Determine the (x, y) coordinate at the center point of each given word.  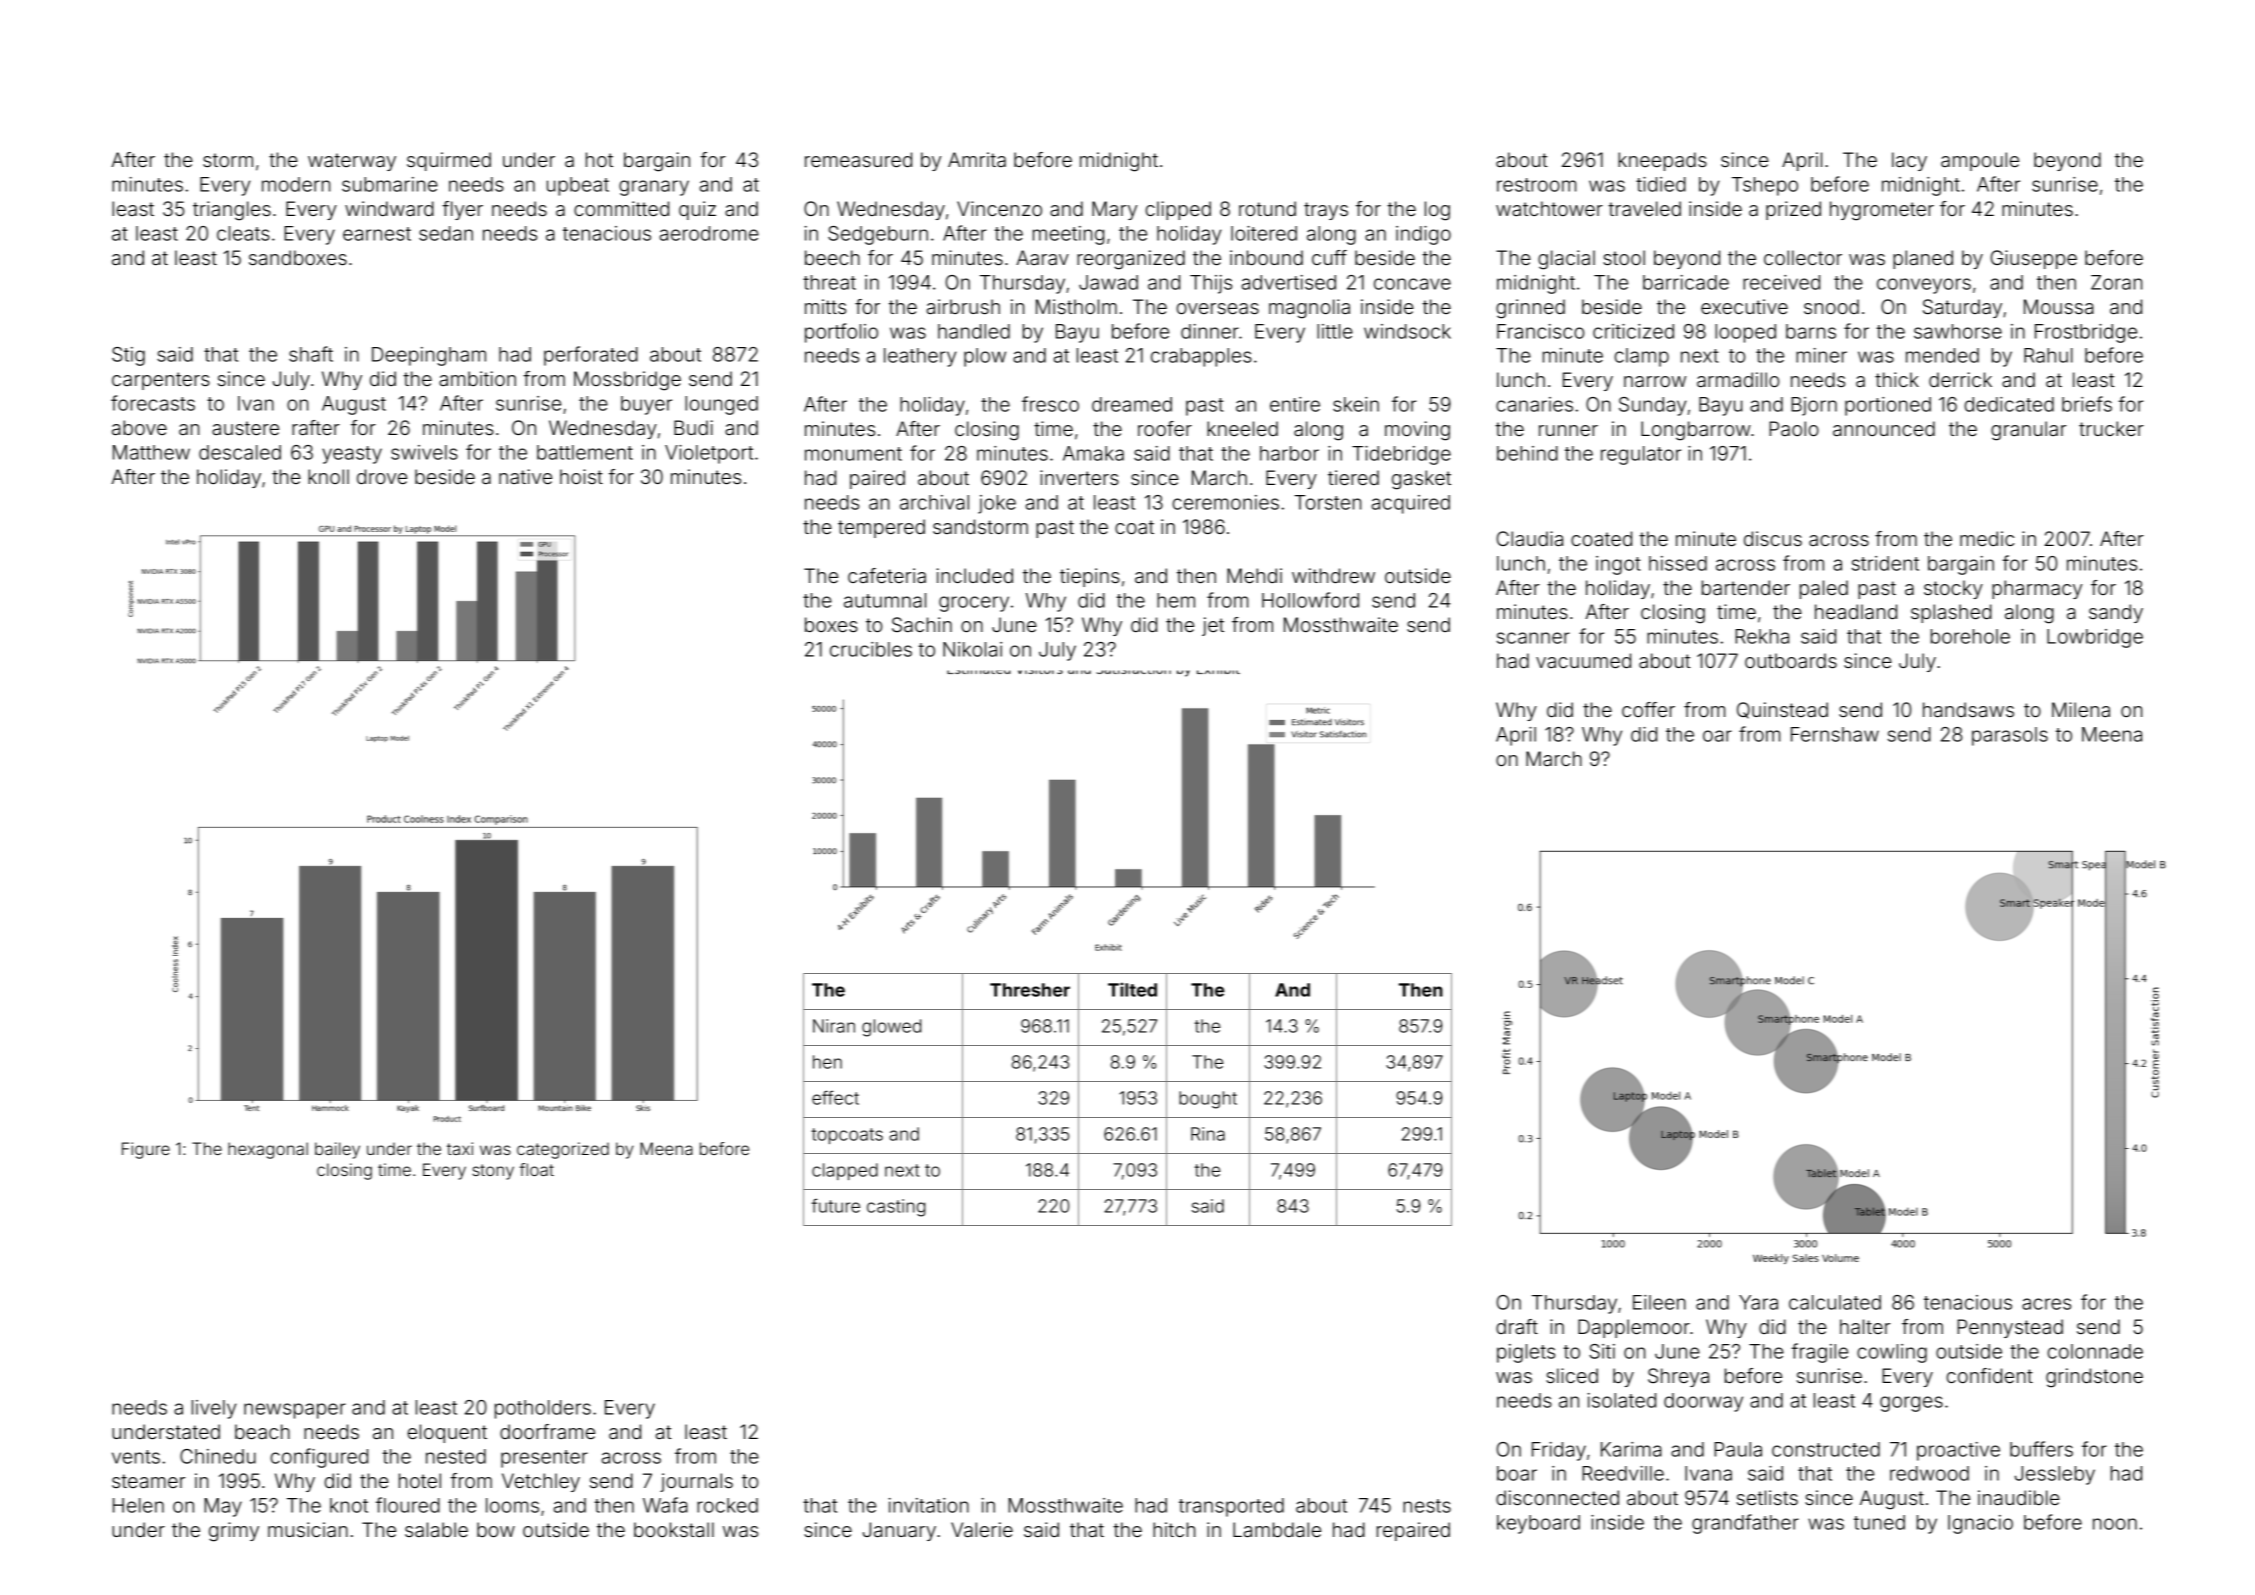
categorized (563, 1150)
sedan (446, 233)
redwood (1929, 1473)
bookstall (674, 1529)
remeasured (858, 159)
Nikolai (972, 649)
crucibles (871, 649)
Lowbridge (2095, 638)
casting (896, 1208)
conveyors (1924, 286)
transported (1231, 1507)
